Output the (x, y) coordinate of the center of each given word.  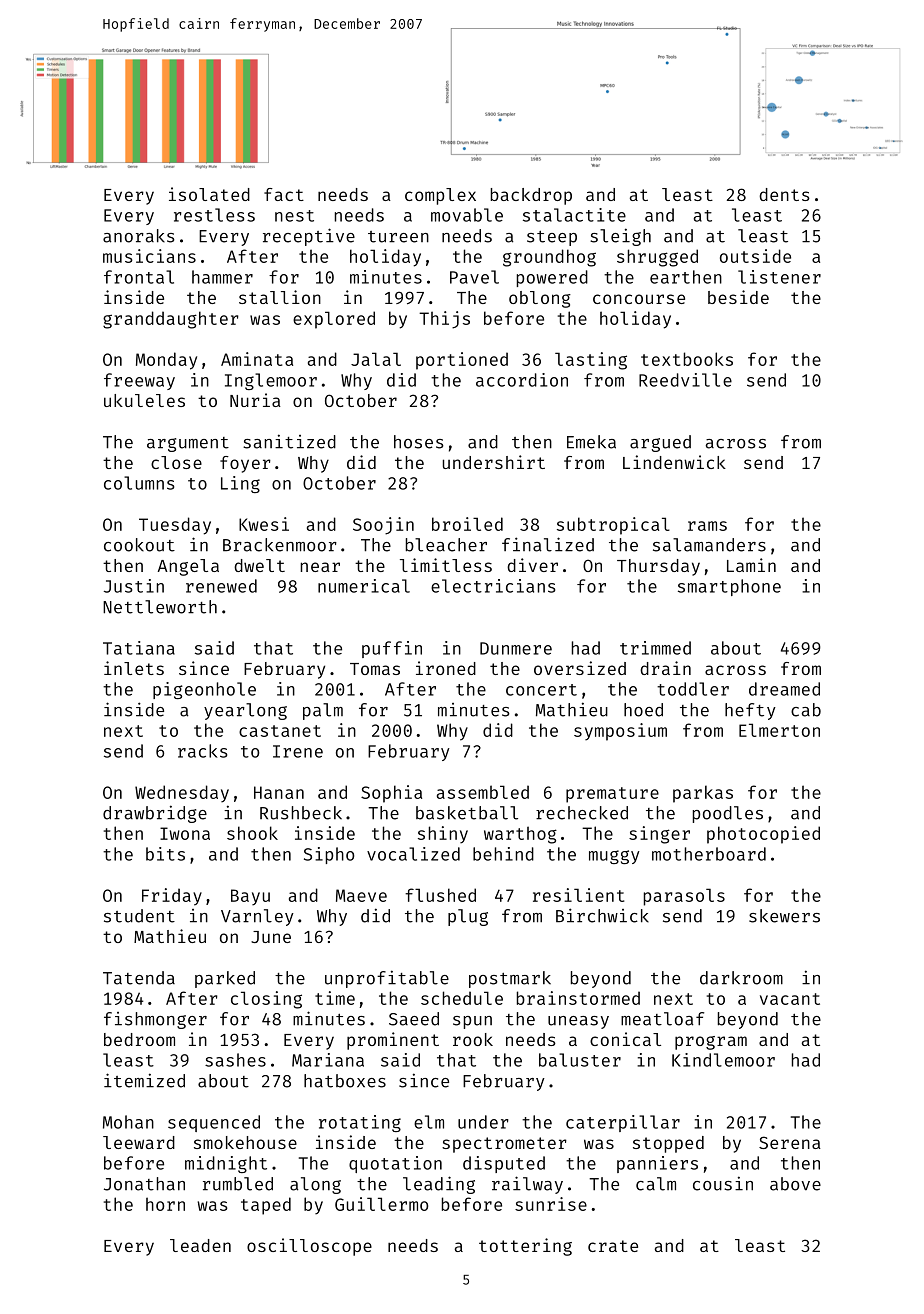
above (795, 1184)
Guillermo (381, 1204)
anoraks (139, 236)
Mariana (328, 1060)
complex (440, 196)
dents (784, 194)
